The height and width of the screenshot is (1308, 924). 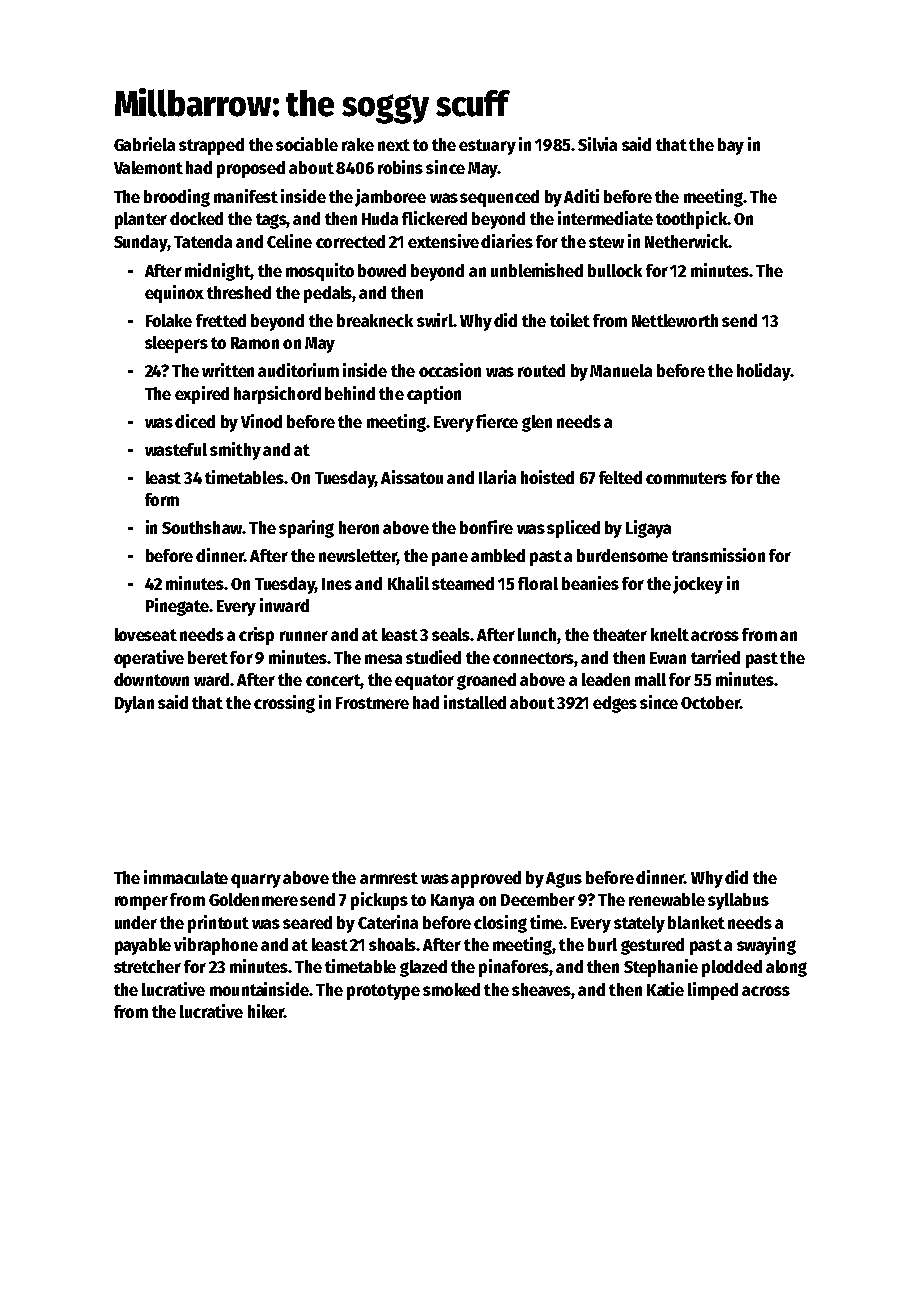 I want to click on bay, so click(x=731, y=146).
